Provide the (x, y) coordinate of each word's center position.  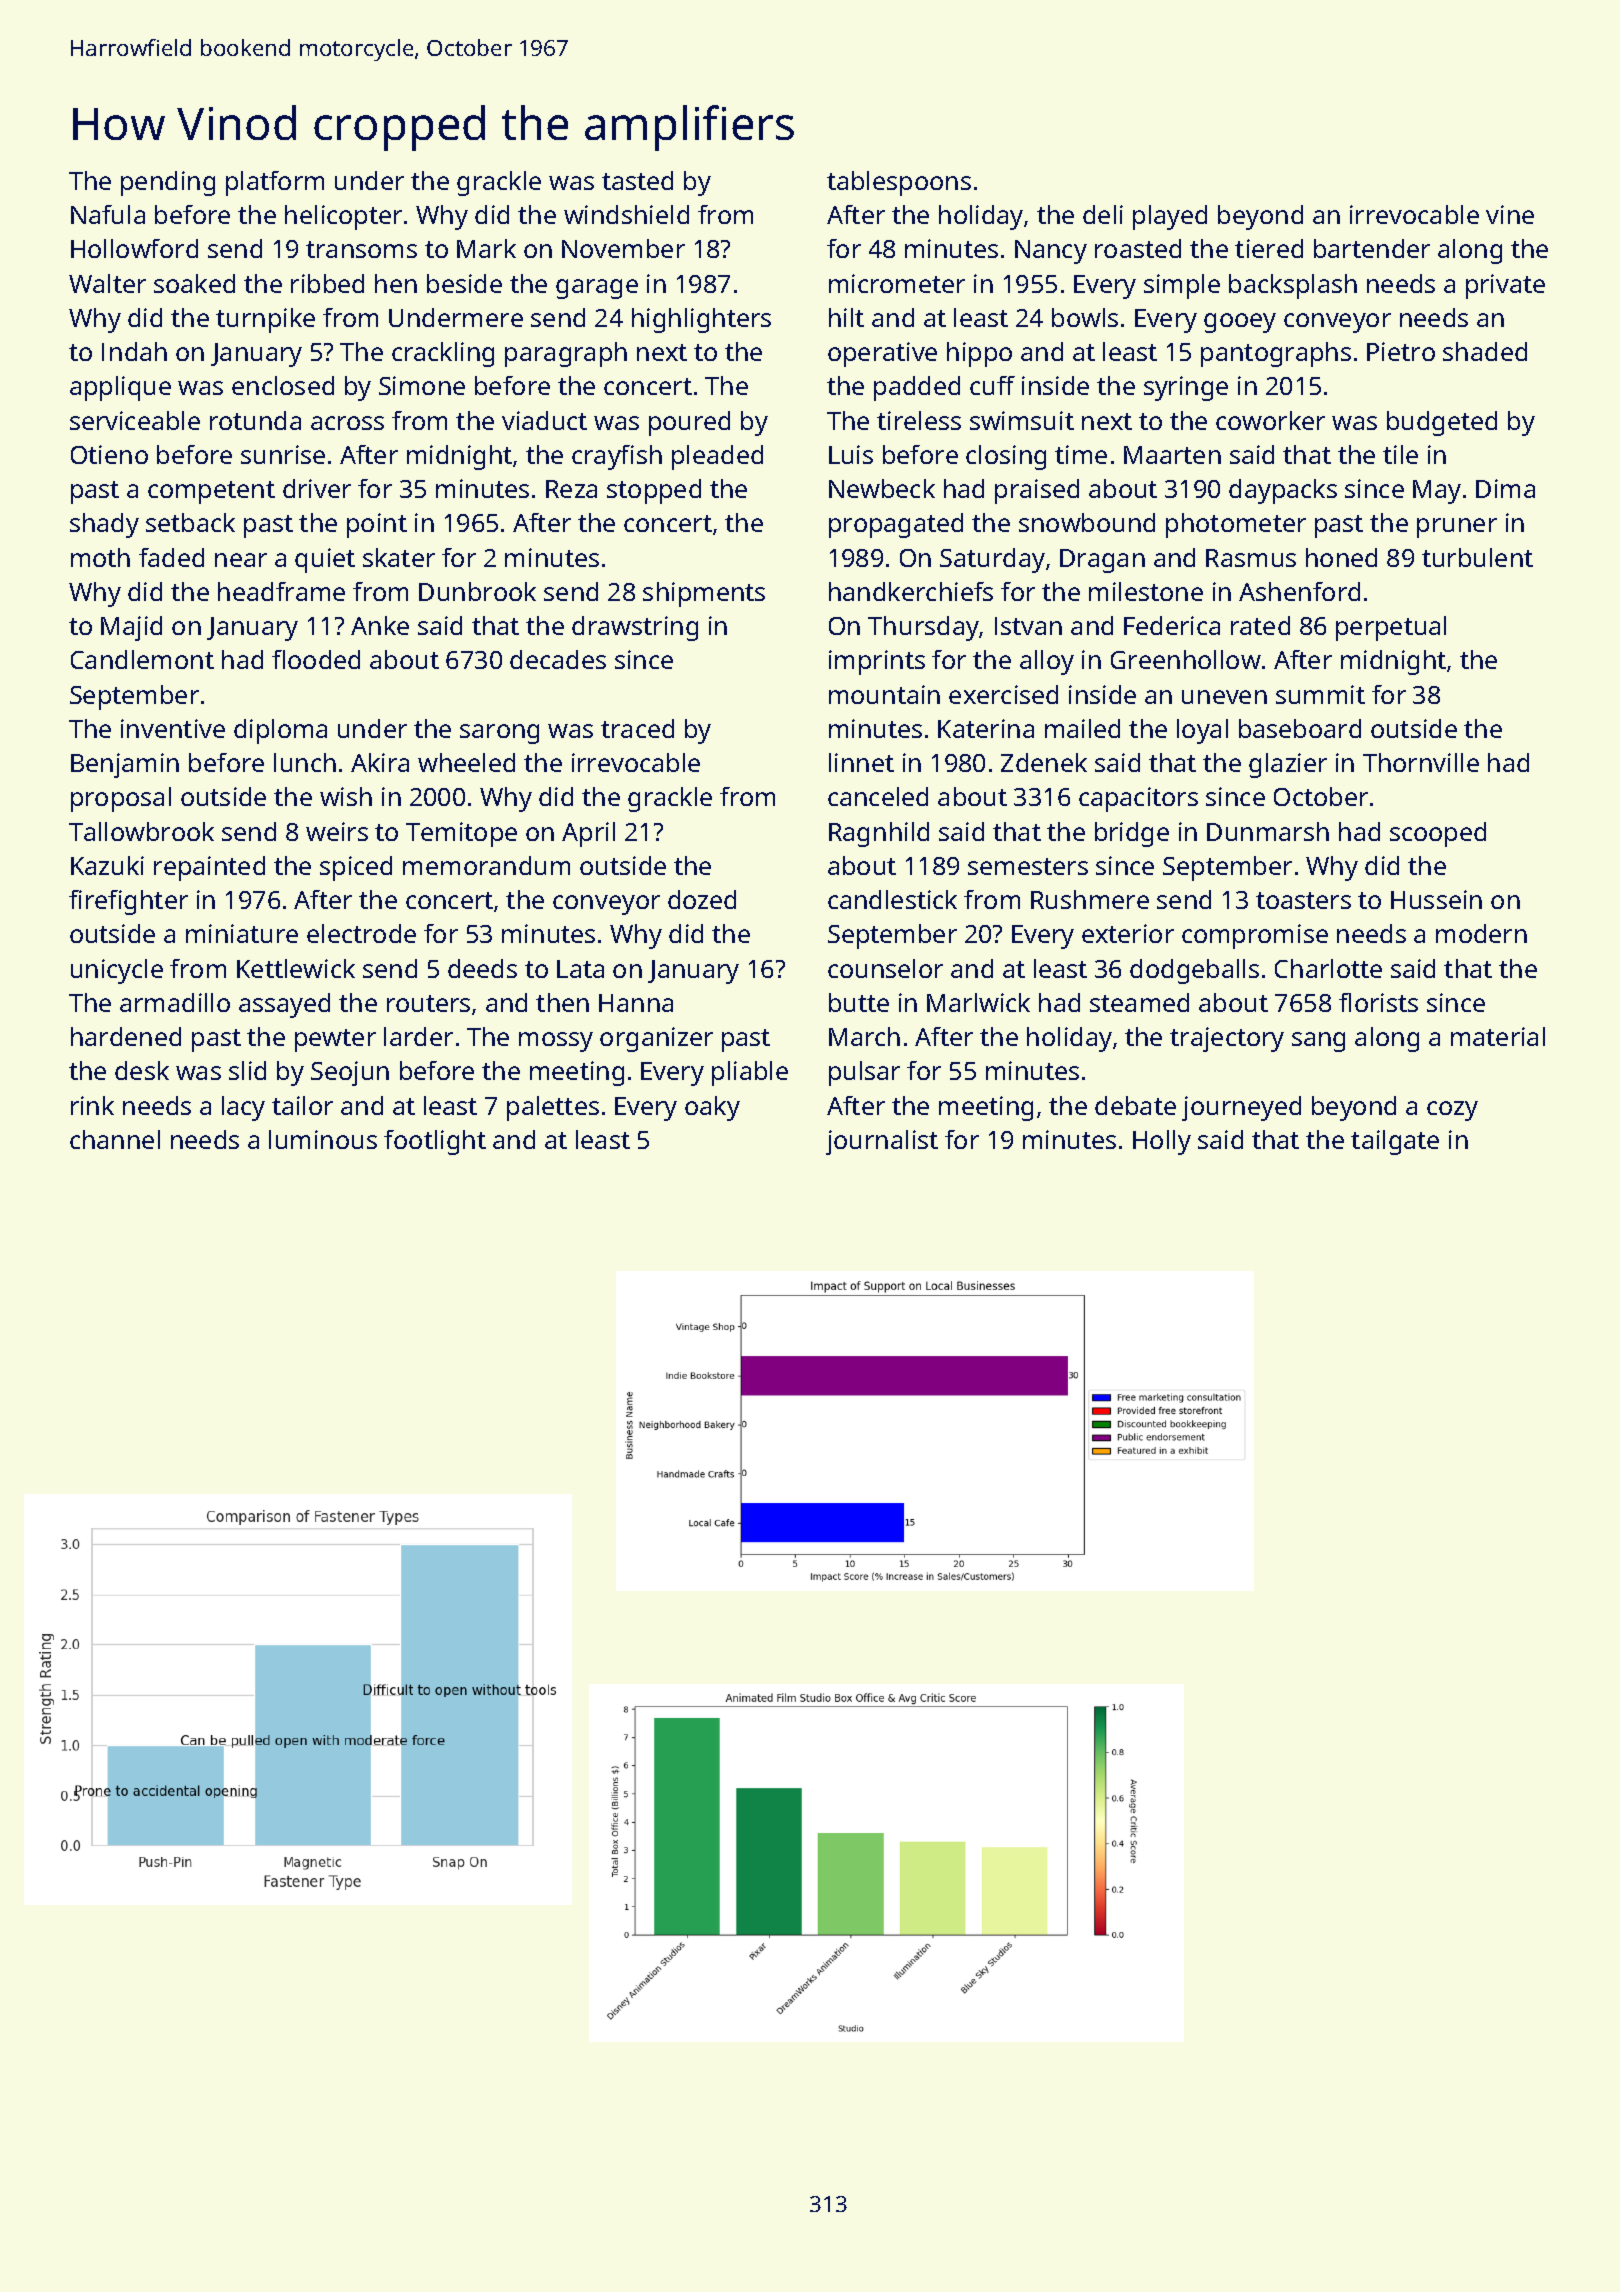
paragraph (566, 354)
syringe (1186, 388)
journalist (882, 1142)
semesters (1028, 866)
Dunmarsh (1268, 831)
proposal (121, 799)
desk (142, 1070)
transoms (361, 249)
